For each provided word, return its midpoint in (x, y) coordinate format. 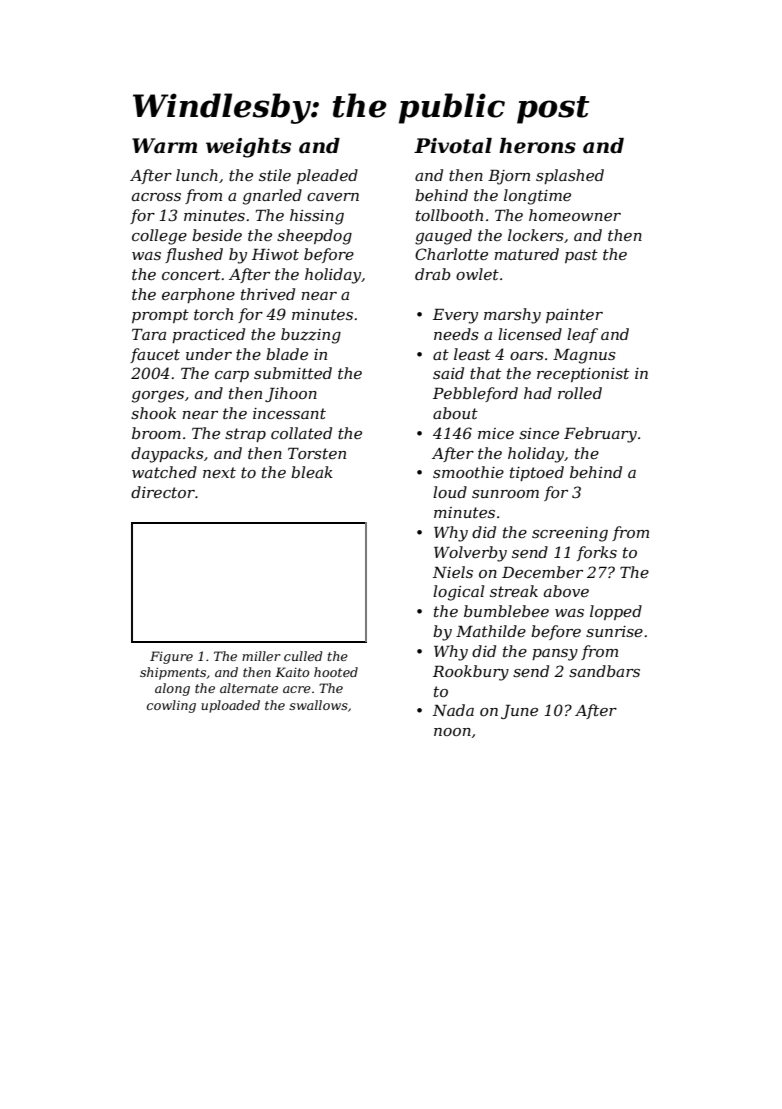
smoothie (468, 472)
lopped (616, 612)
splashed (570, 176)
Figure (171, 657)
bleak (312, 472)
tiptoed (537, 473)
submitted (293, 373)
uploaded (230, 706)
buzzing (311, 336)
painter (574, 316)
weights (248, 148)
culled (303, 656)
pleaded (327, 176)
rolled (580, 393)
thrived (268, 294)
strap (245, 435)
